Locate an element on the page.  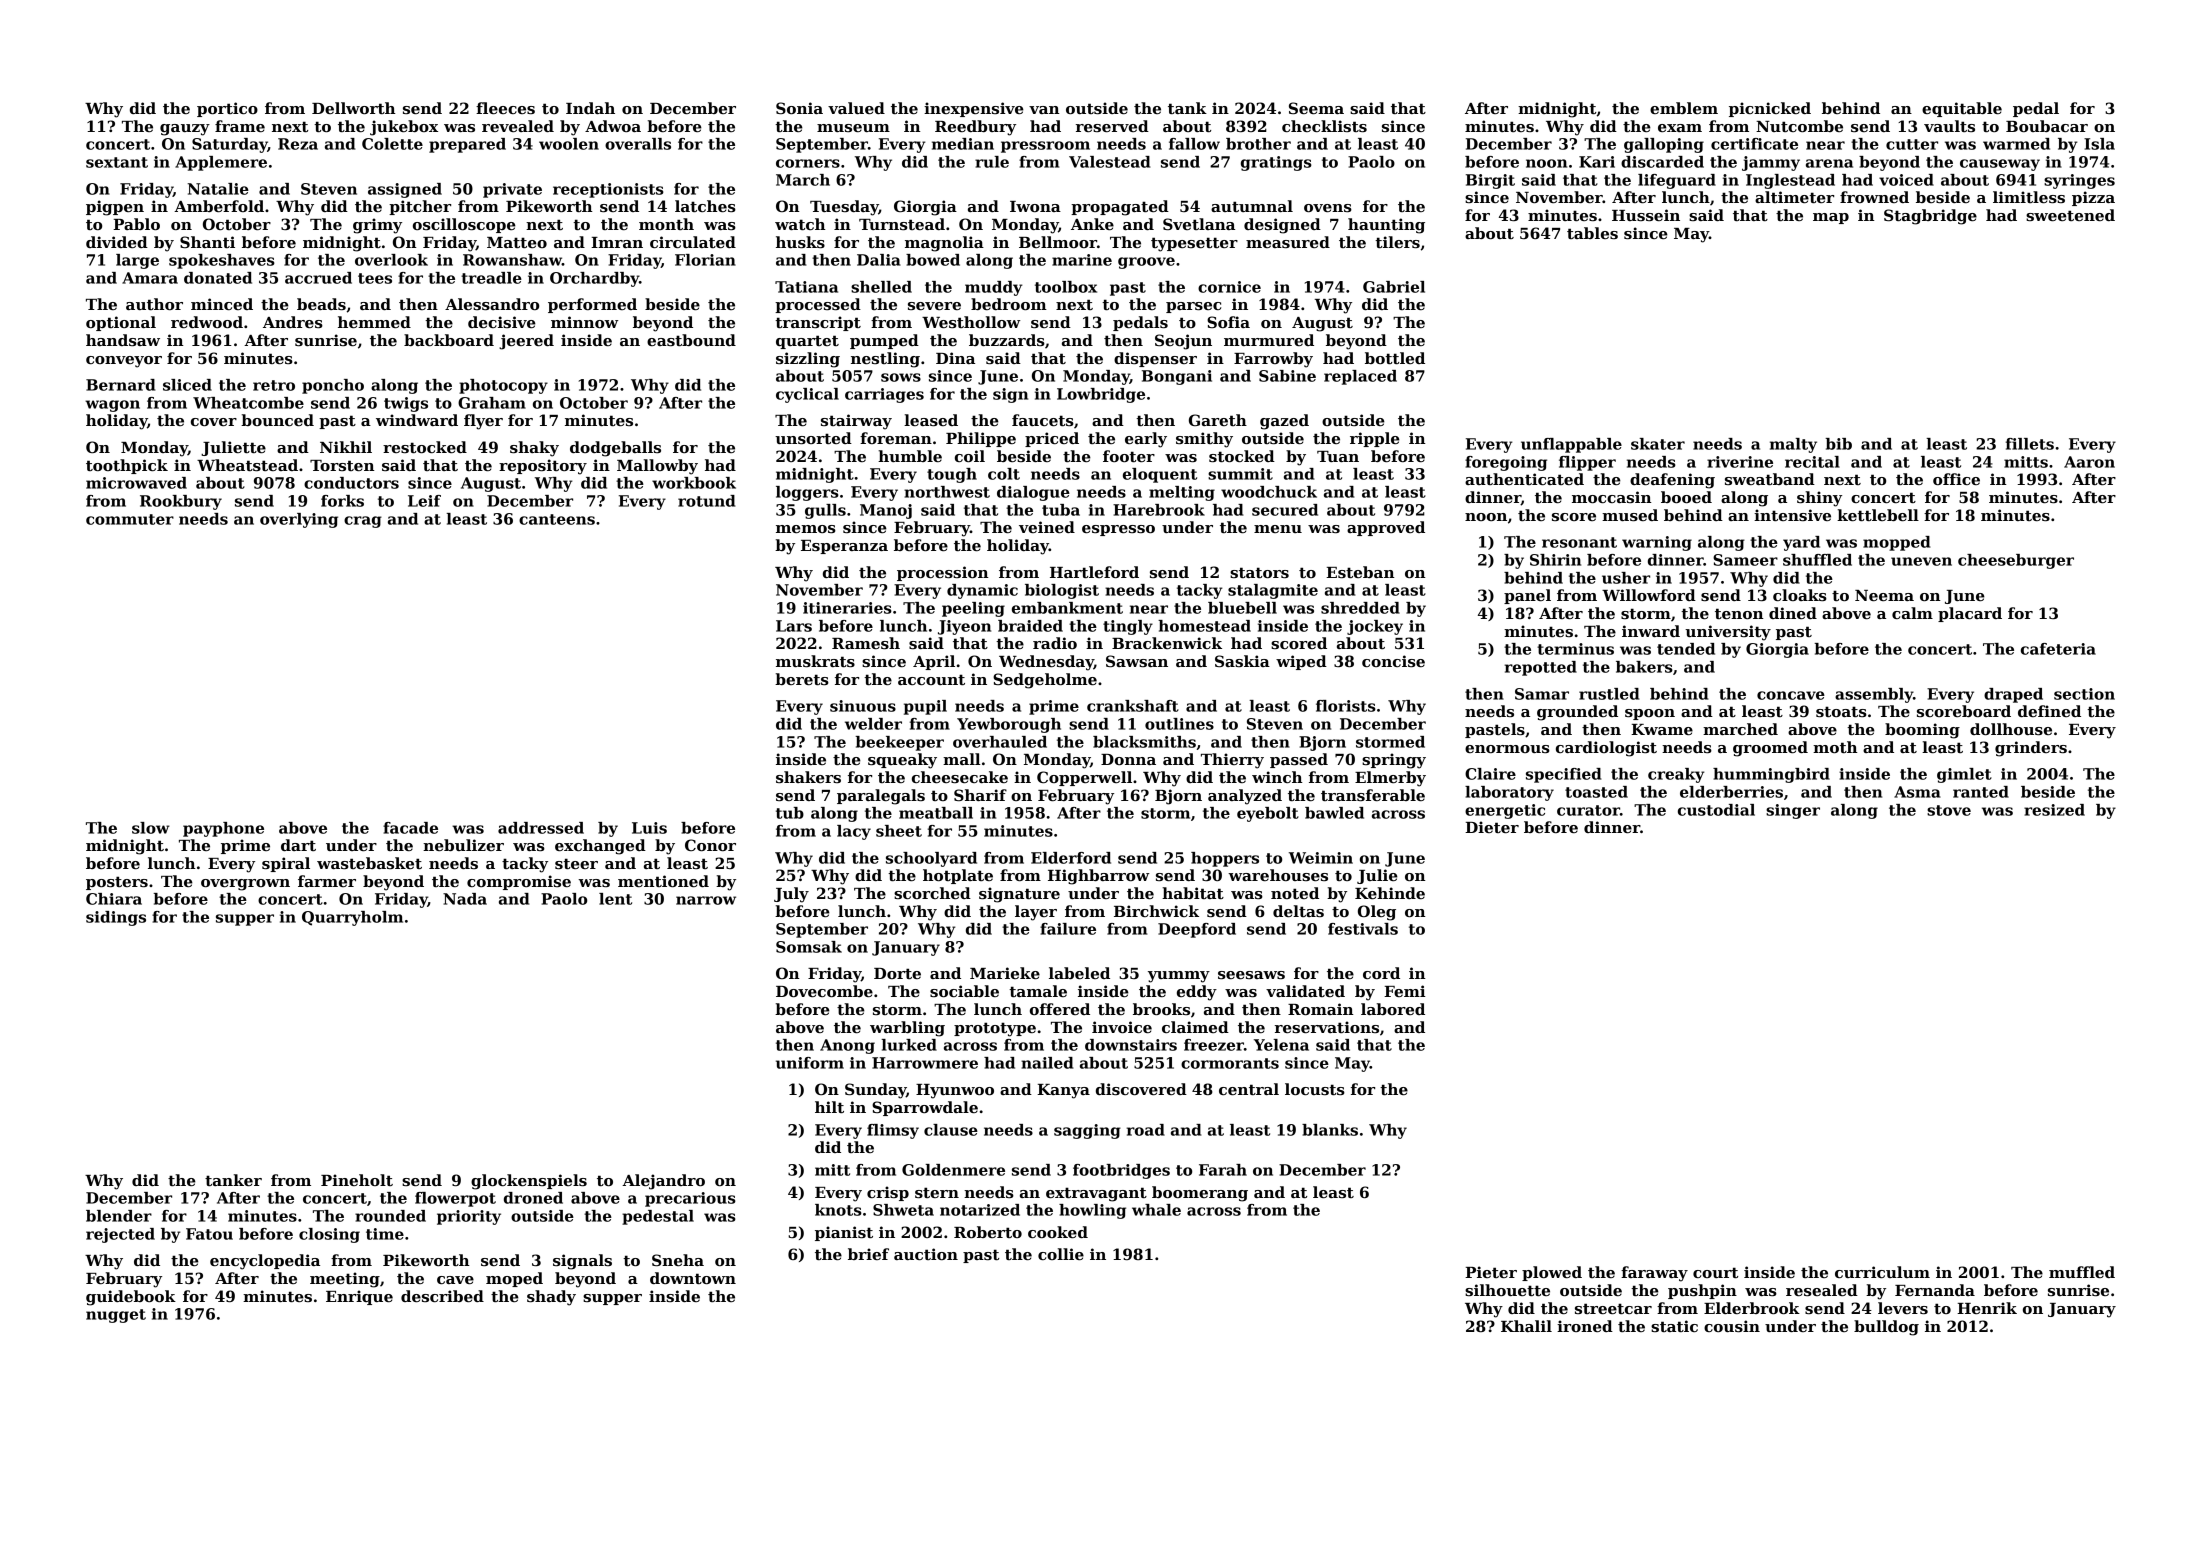
tables is located at coordinates (1592, 233).
